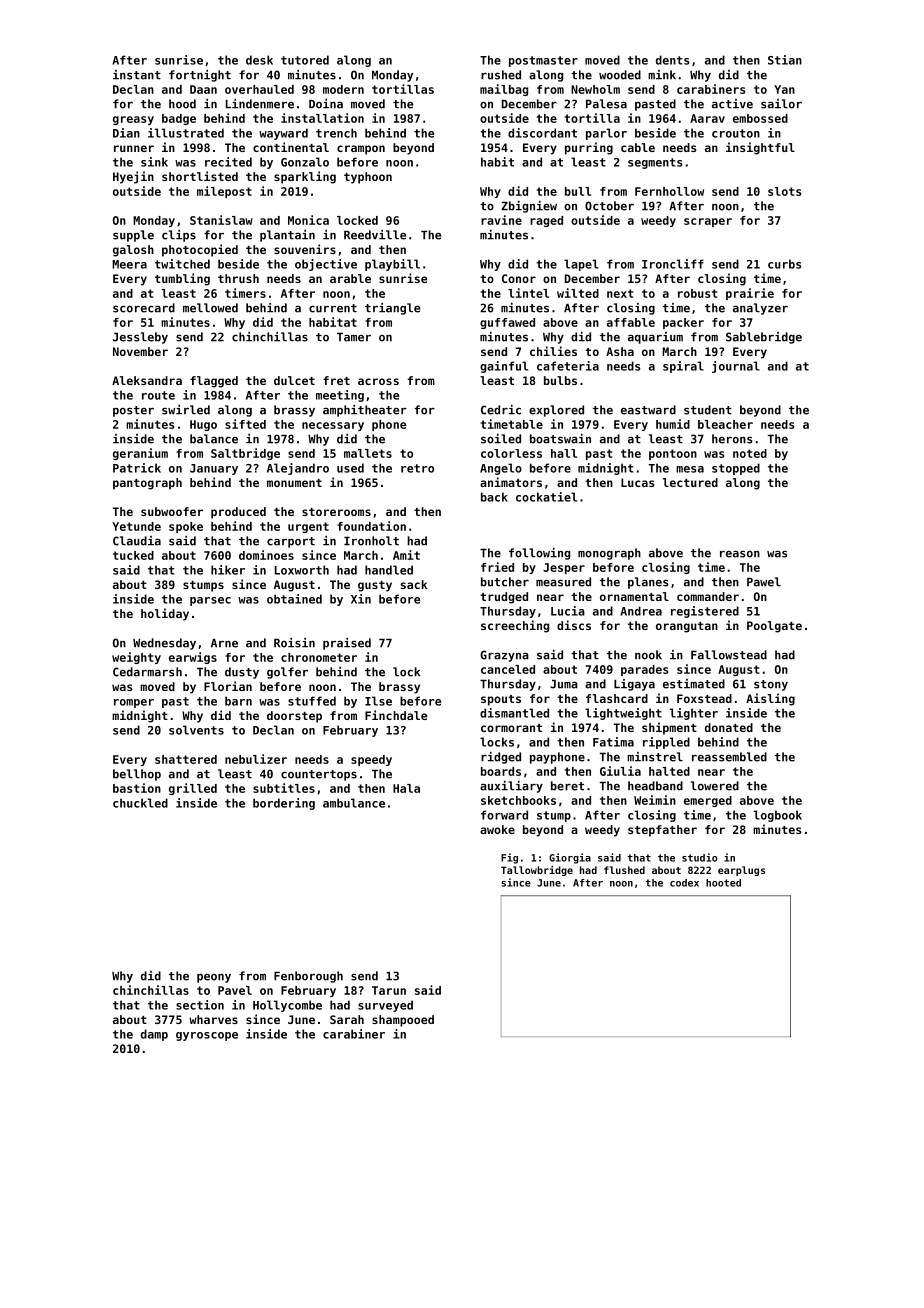  I want to click on Sarah, so click(347, 1019).
